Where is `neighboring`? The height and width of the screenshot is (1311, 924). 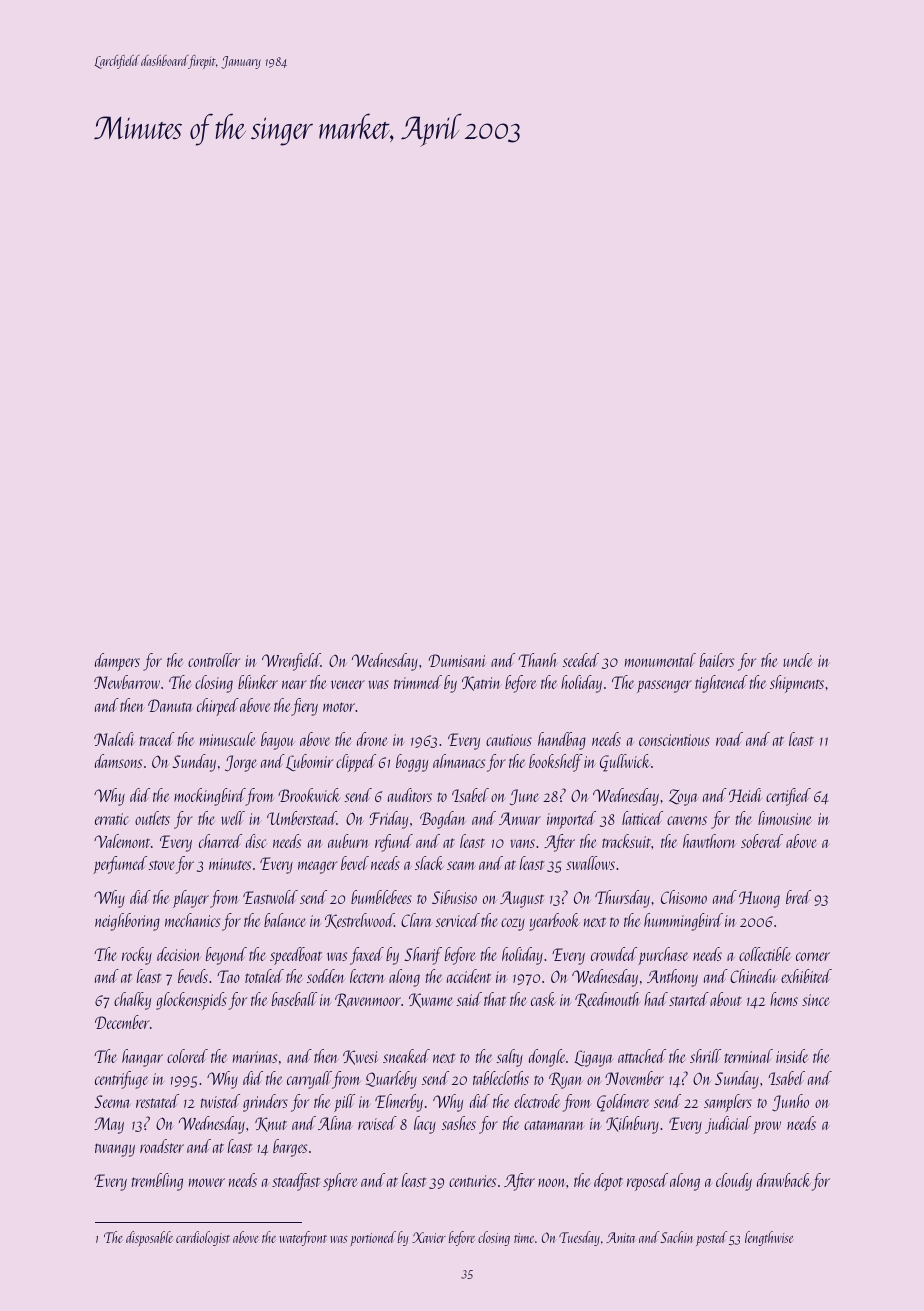
neighboring is located at coordinates (127, 922).
